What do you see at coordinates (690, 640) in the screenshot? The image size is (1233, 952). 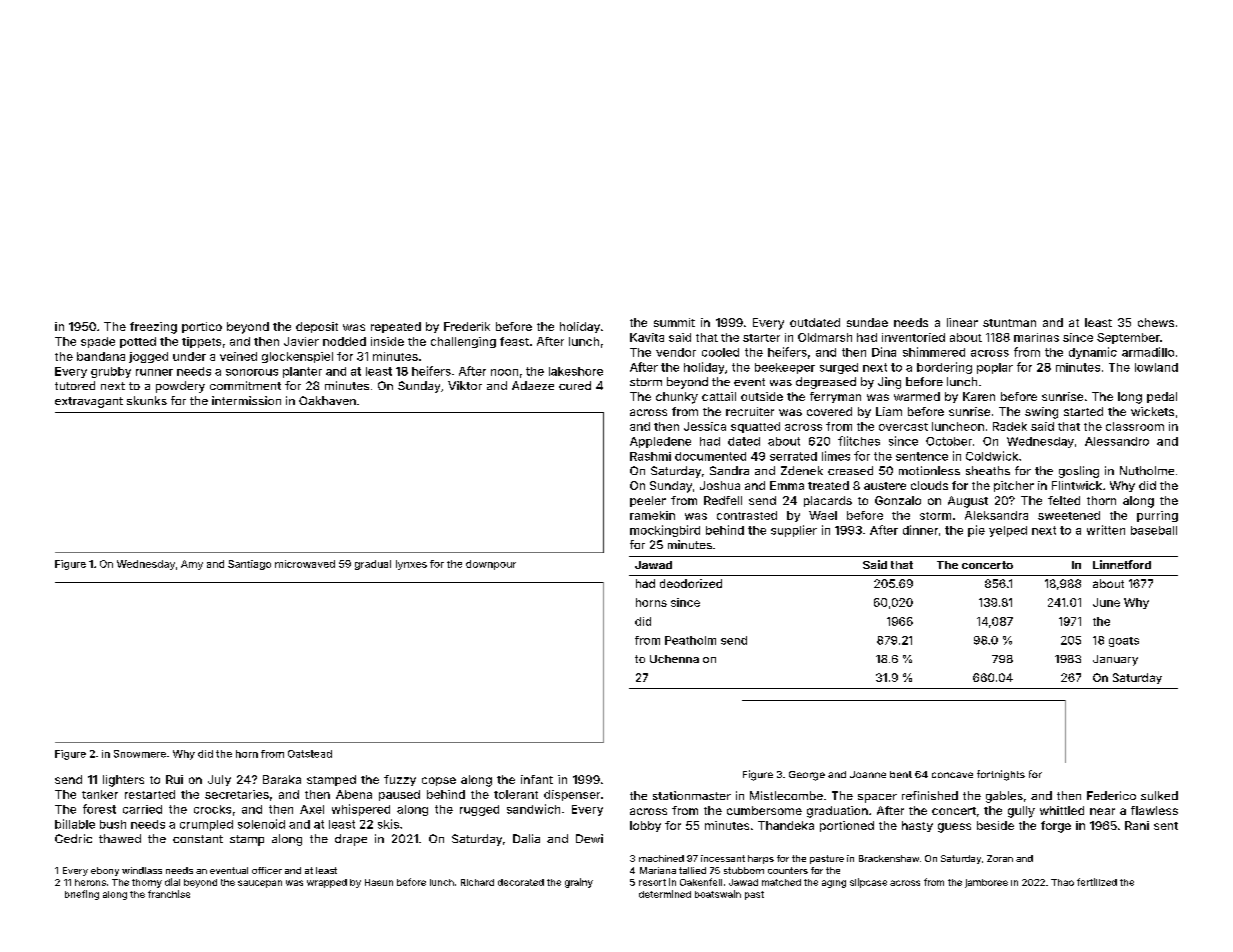 I see `Peatholm` at bounding box center [690, 640].
